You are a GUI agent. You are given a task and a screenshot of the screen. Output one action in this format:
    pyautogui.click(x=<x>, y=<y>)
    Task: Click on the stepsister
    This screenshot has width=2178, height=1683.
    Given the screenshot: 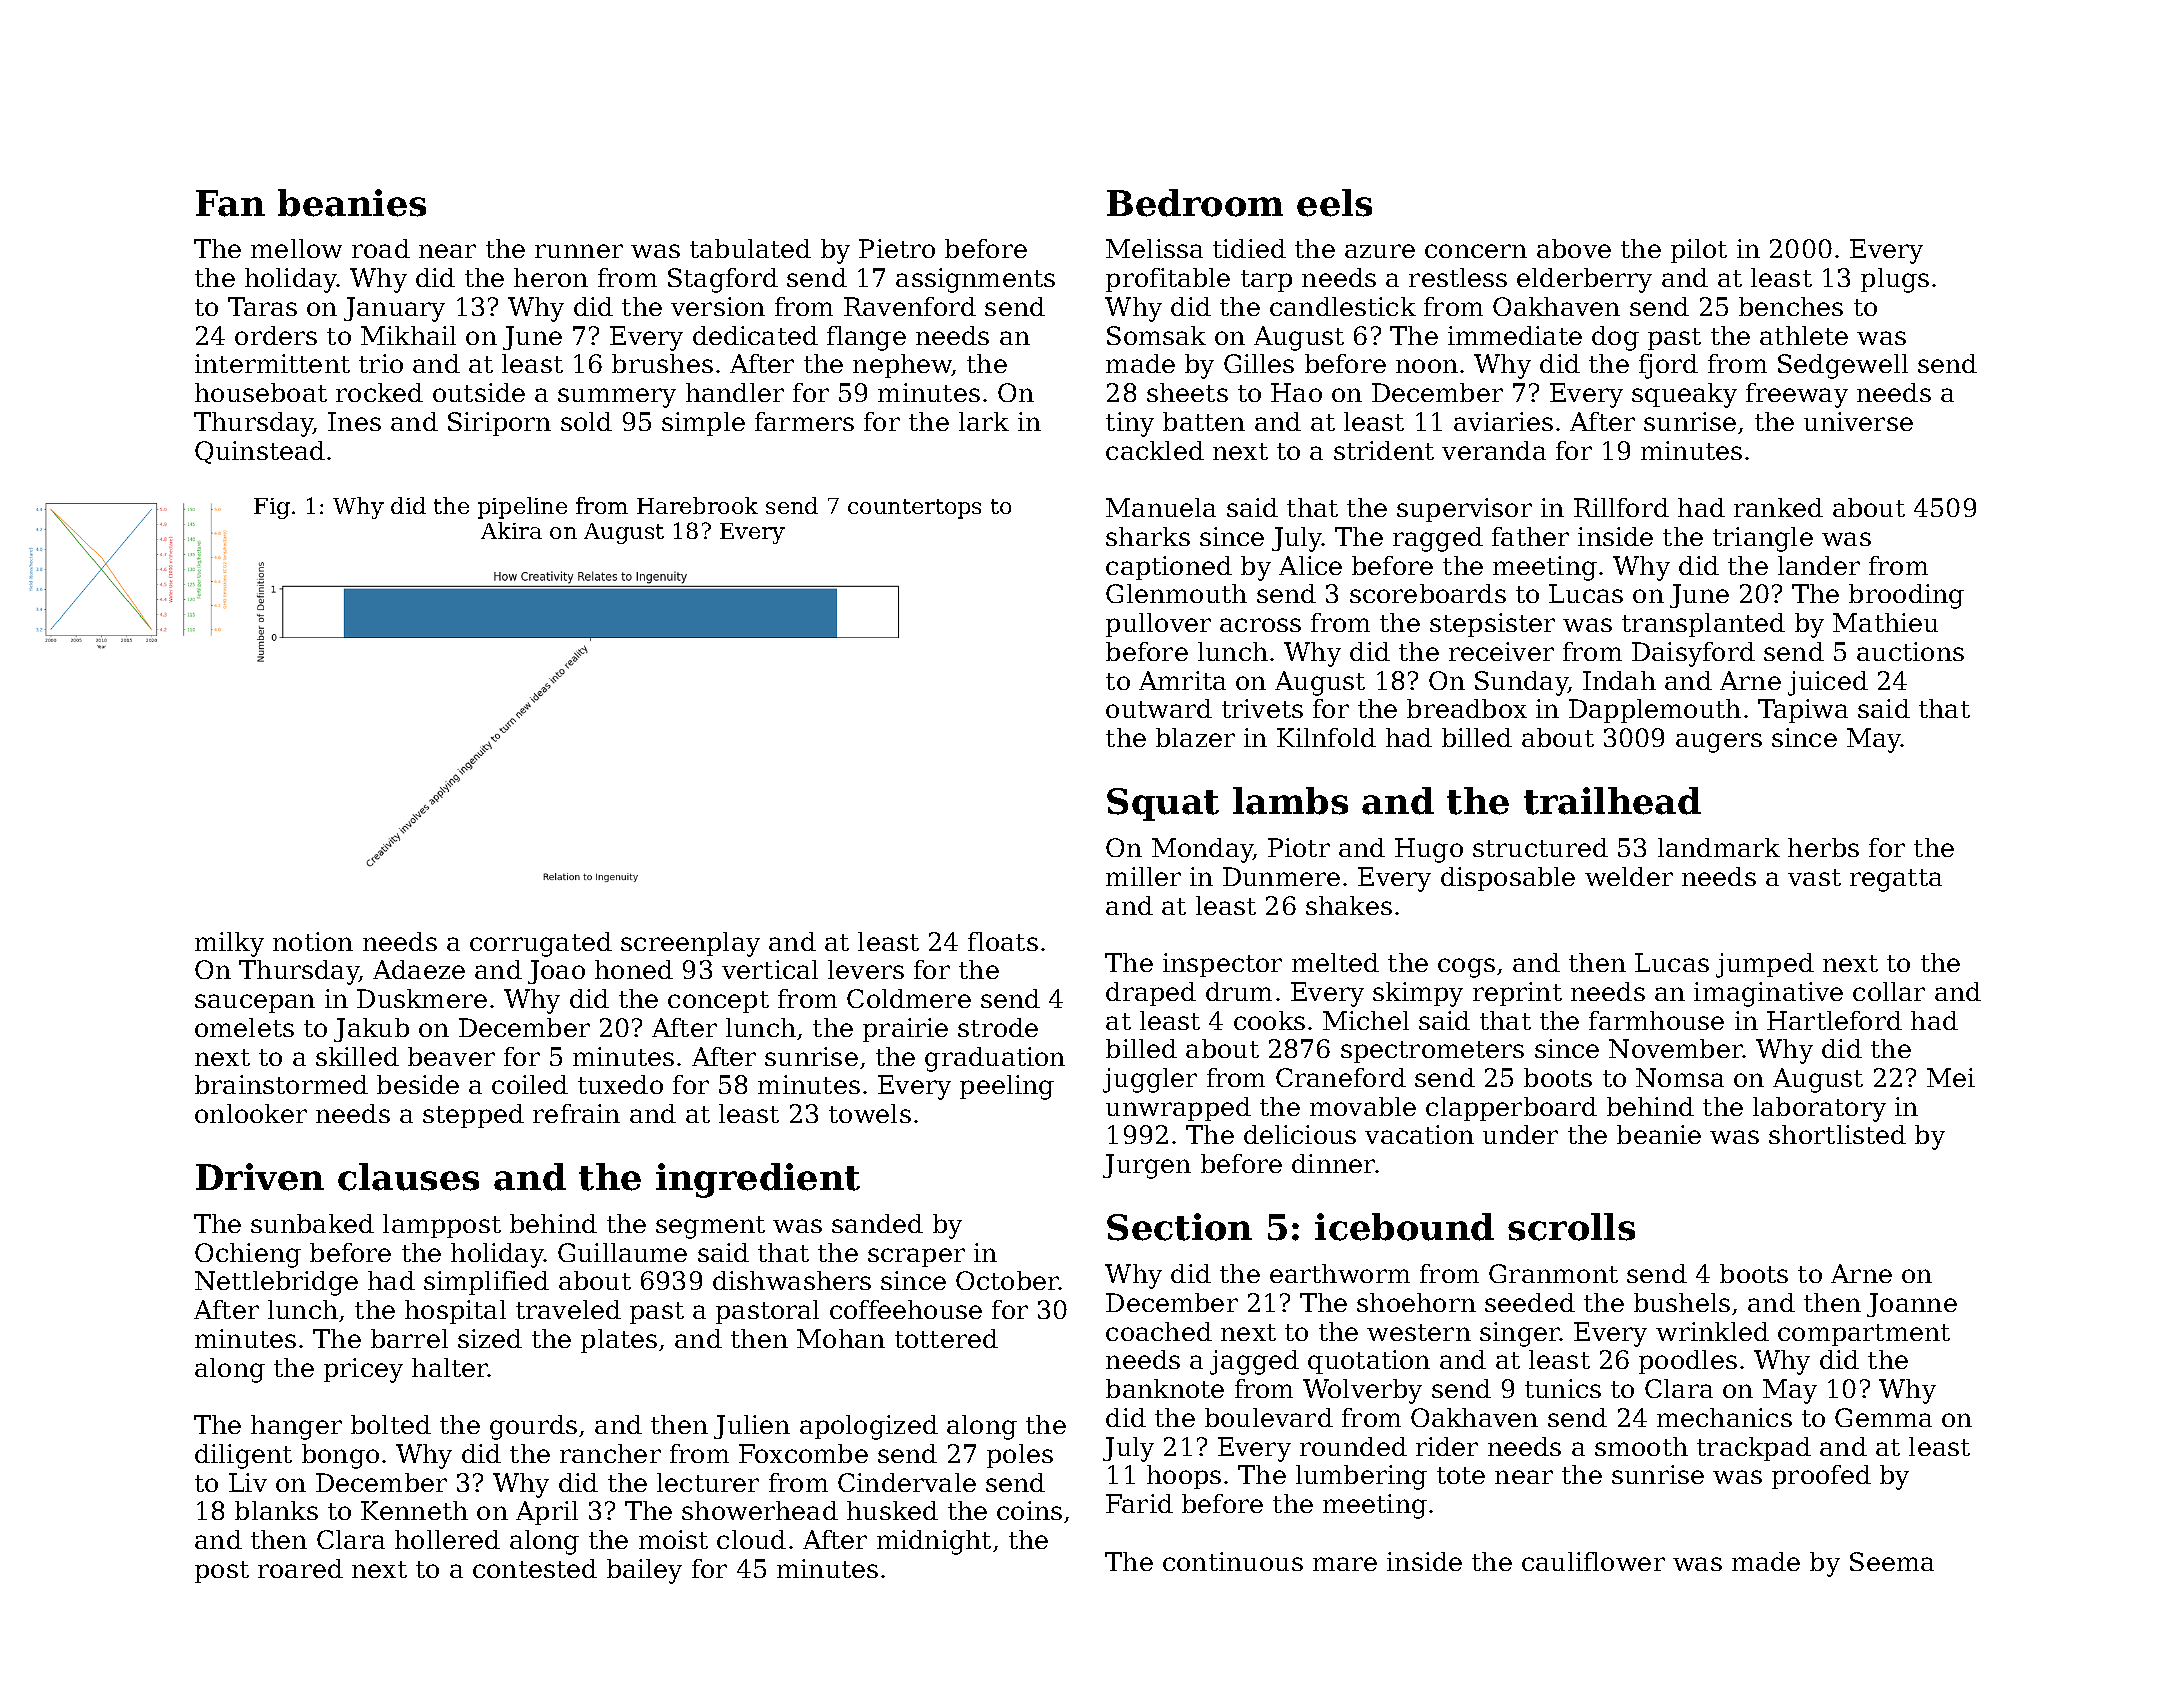 What is the action you would take?
    pyautogui.click(x=1492, y=625)
